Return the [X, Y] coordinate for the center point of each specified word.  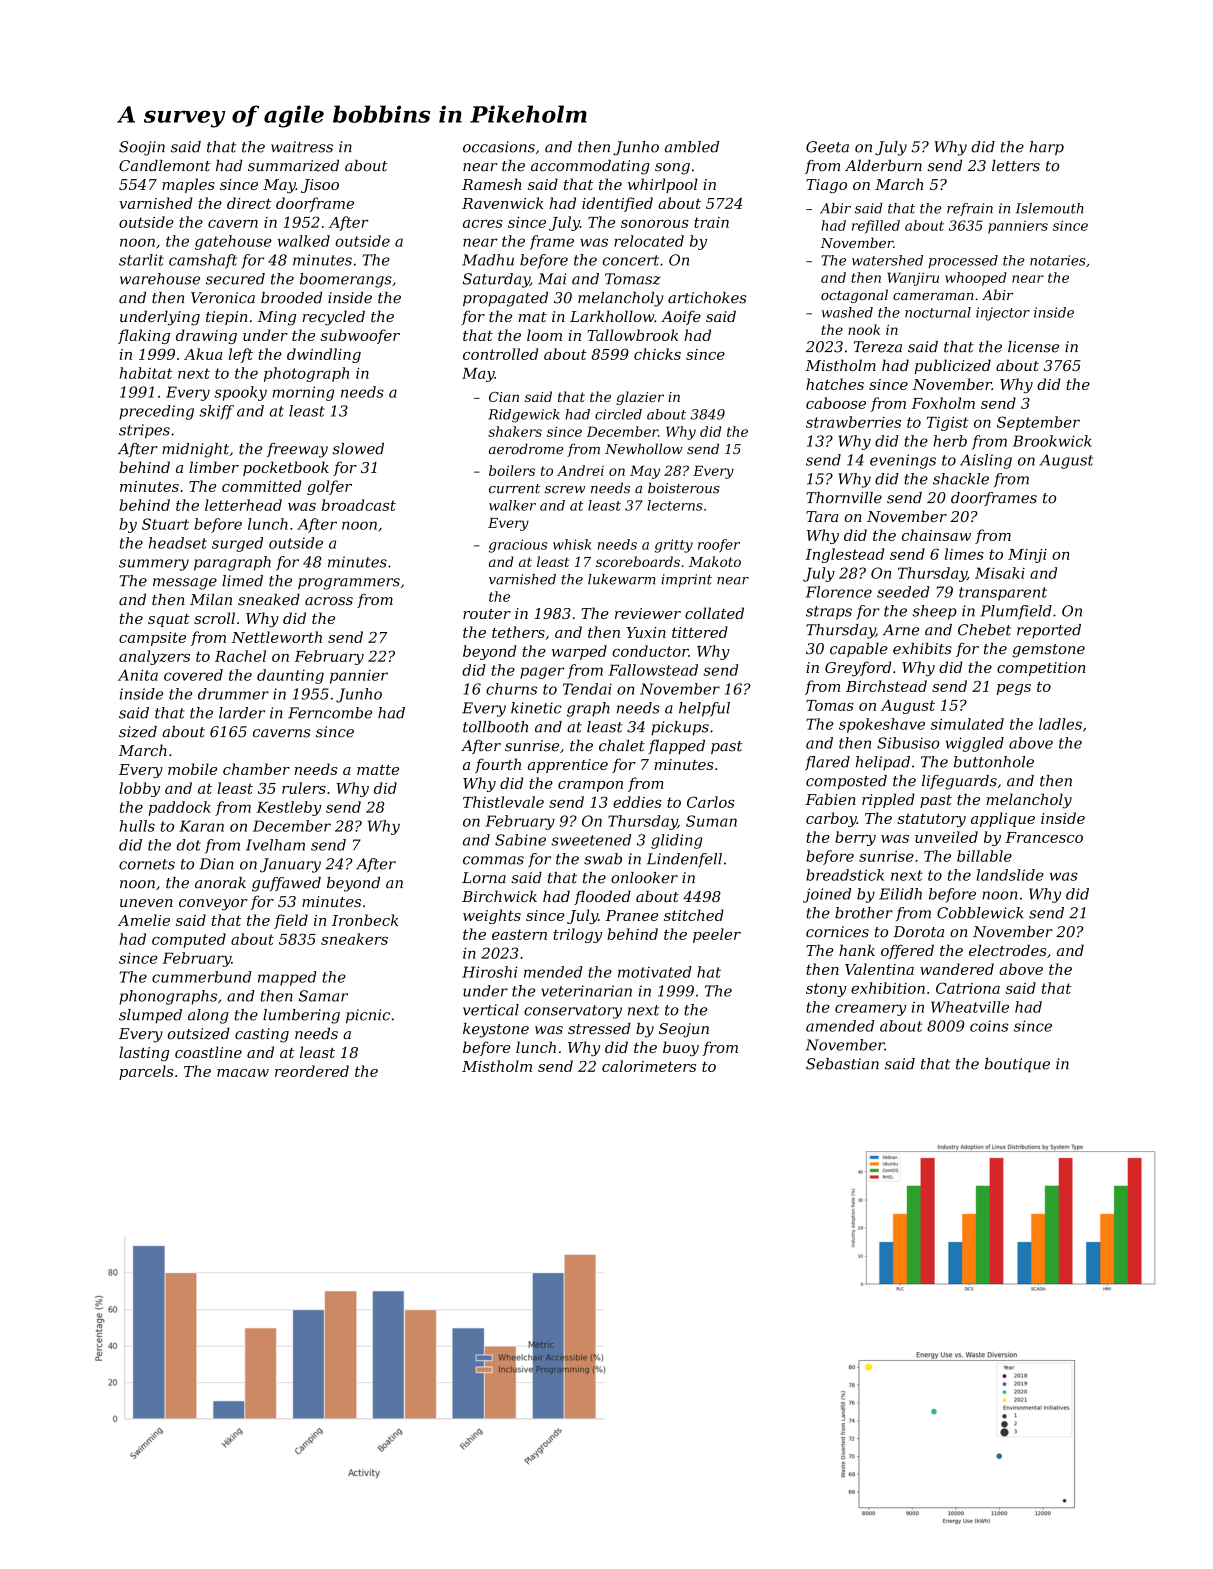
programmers [349, 584]
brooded [291, 298]
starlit [141, 260]
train [711, 222]
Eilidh [900, 894]
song [672, 169]
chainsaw [936, 535]
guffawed [286, 884]
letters [1016, 166]
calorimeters [649, 1066]
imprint [686, 580]
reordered [312, 1071]
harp [1046, 148]
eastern [519, 934]
